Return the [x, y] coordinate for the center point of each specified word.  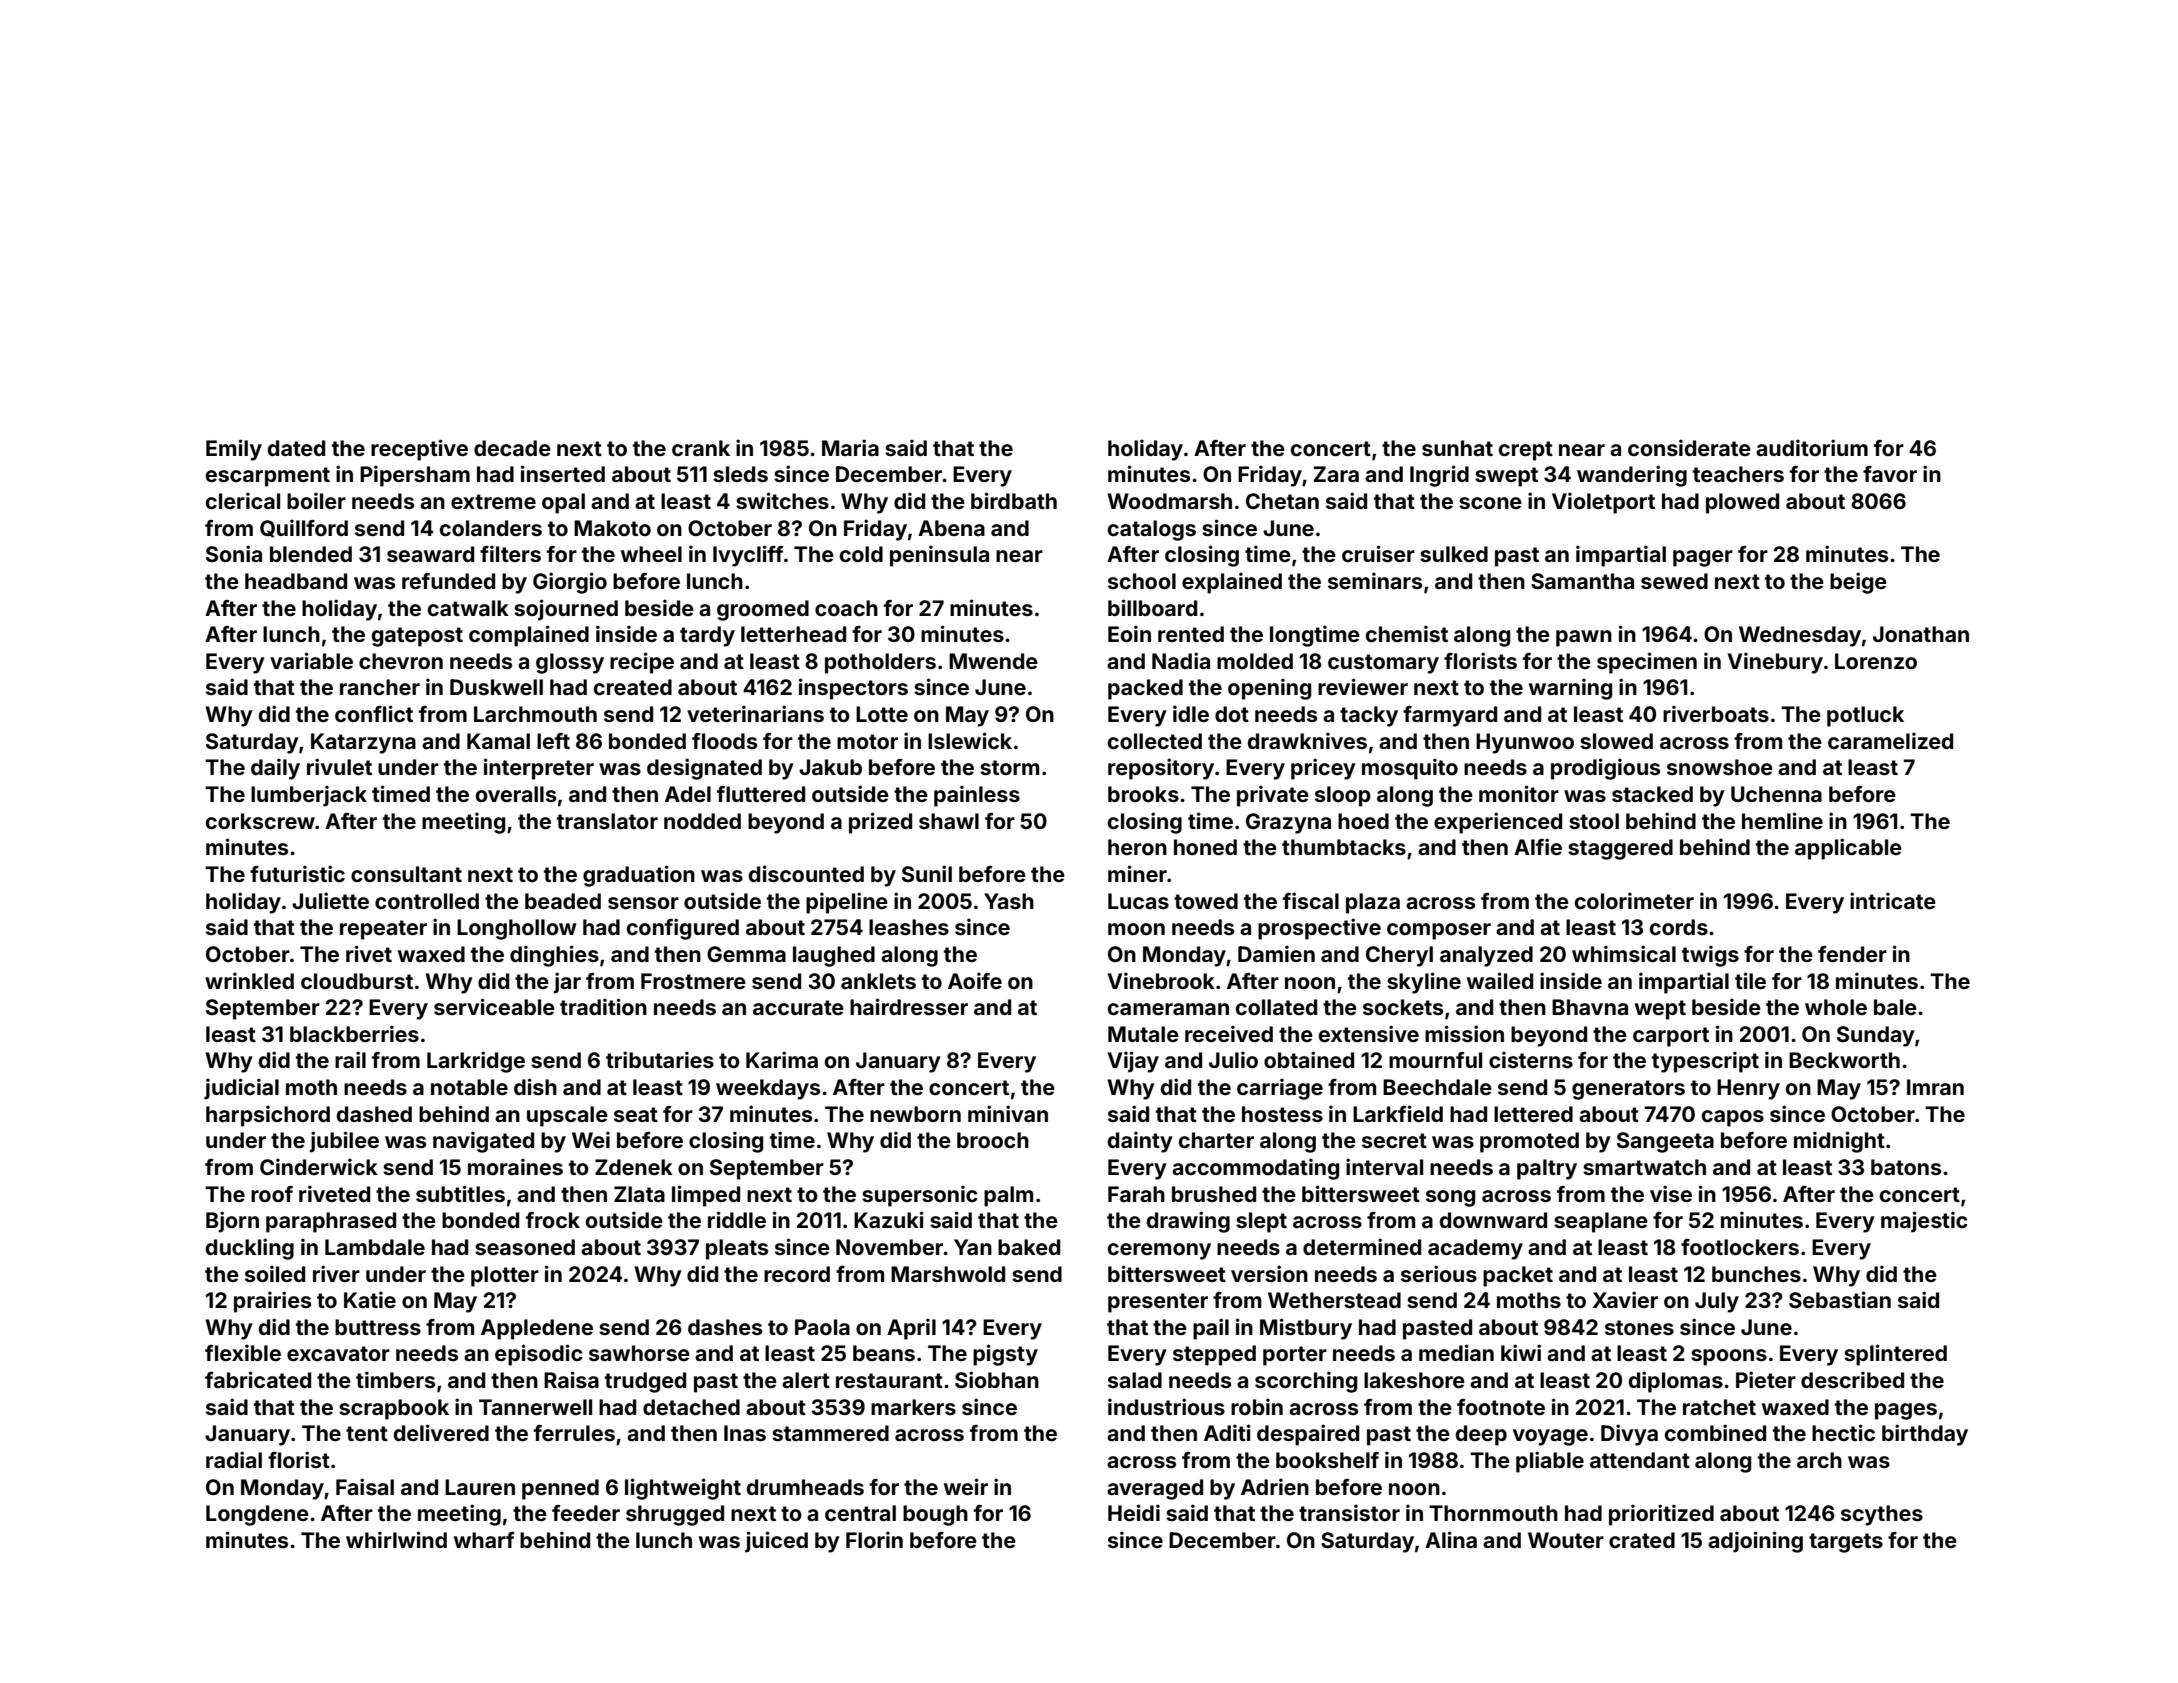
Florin [874, 1539]
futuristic [297, 873]
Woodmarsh [1169, 501]
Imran [1935, 1087]
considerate [1689, 447]
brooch [993, 1140]
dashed [374, 1114]
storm [1009, 767]
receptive [419, 450]
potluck [1865, 716]
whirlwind [396, 1539]
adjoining [1755, 1542]
